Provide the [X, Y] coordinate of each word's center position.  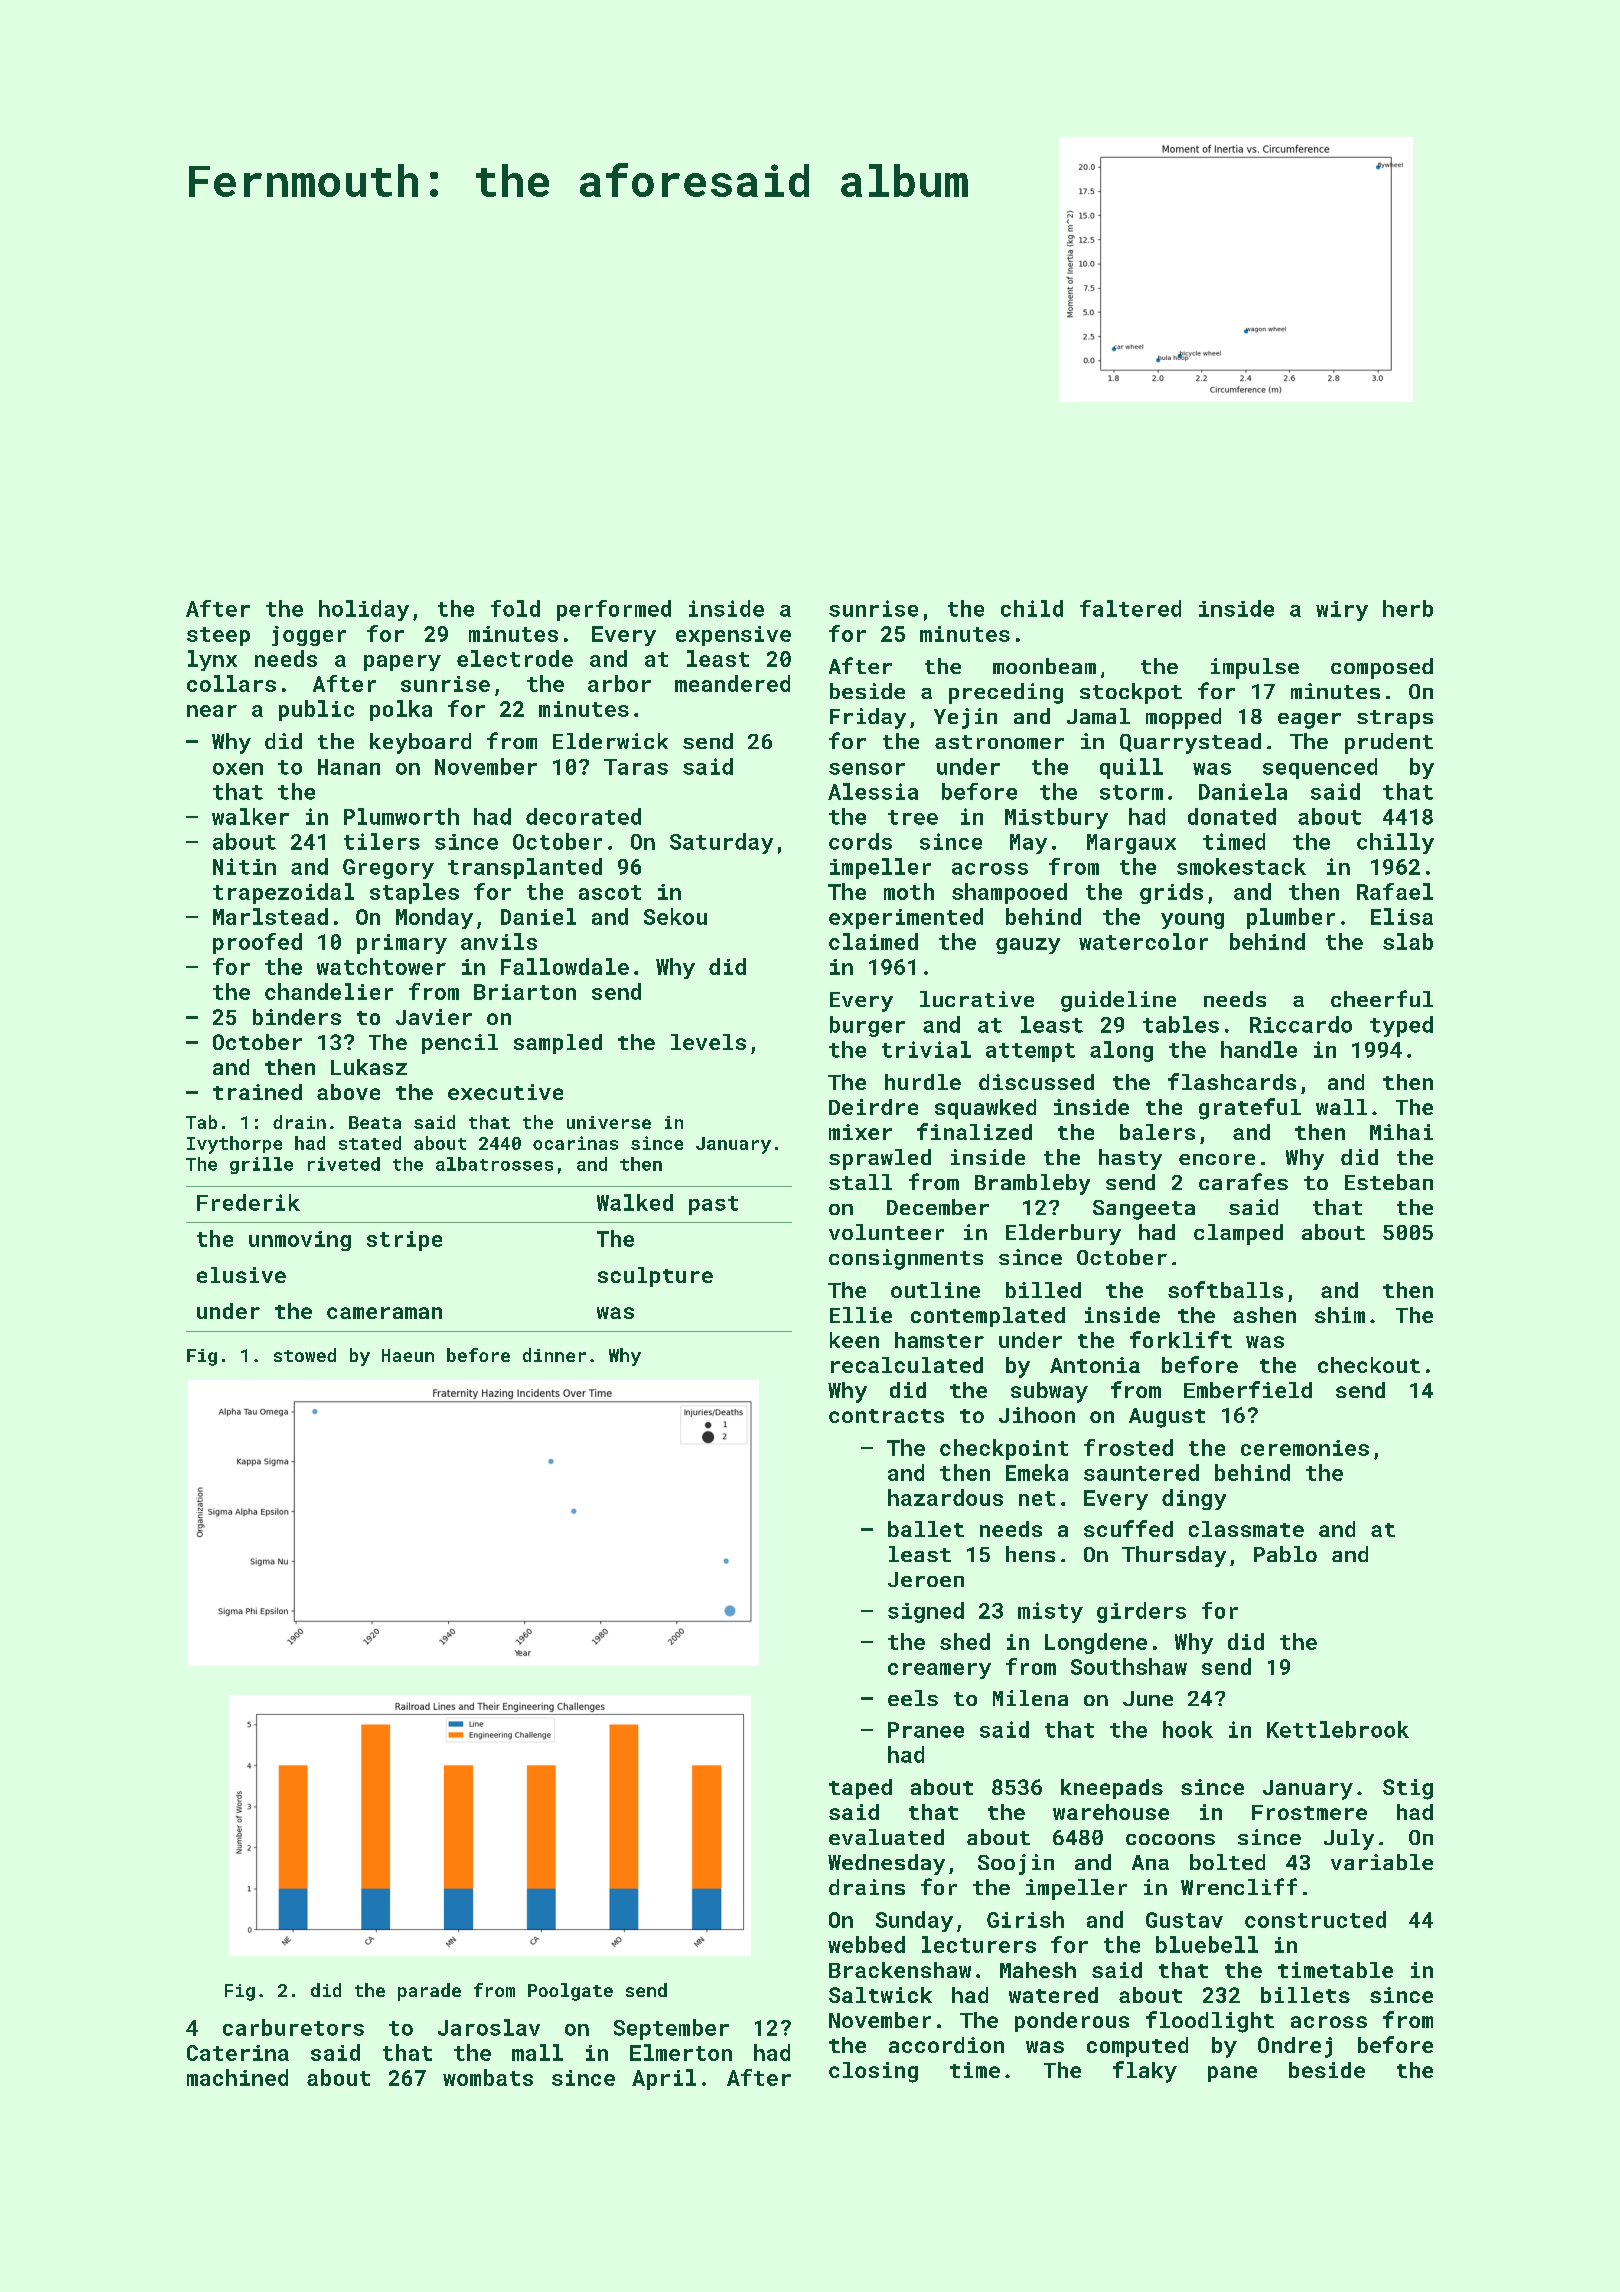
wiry [1342, 611]
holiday [364, 610]
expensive [733, 636]
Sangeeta [1144, 1210]
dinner [554, 1355]
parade [429, 1992]
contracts [886, 1416]
